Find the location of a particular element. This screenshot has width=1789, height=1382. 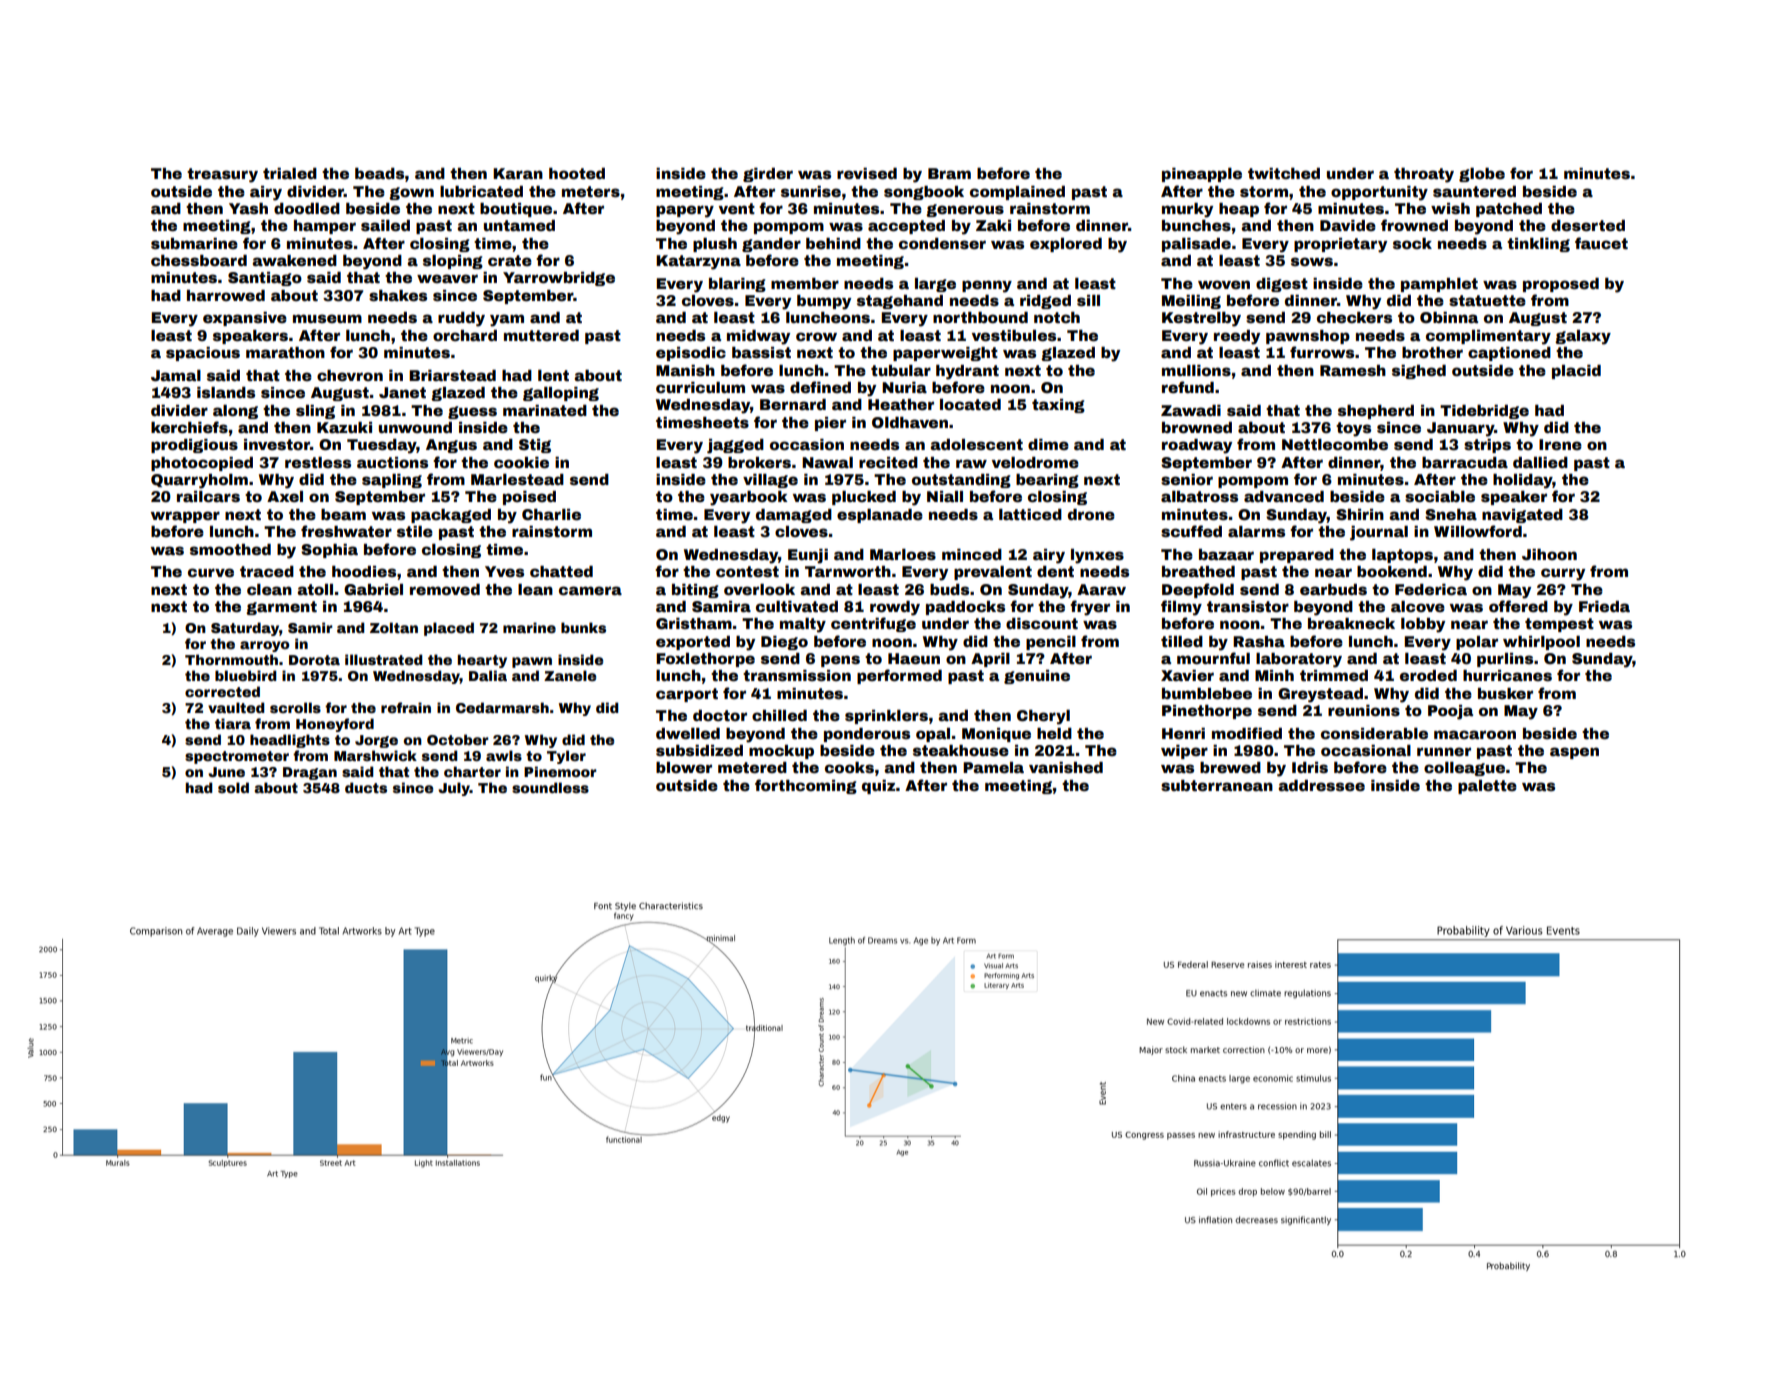

pier is located at coordinates (830, 424).
